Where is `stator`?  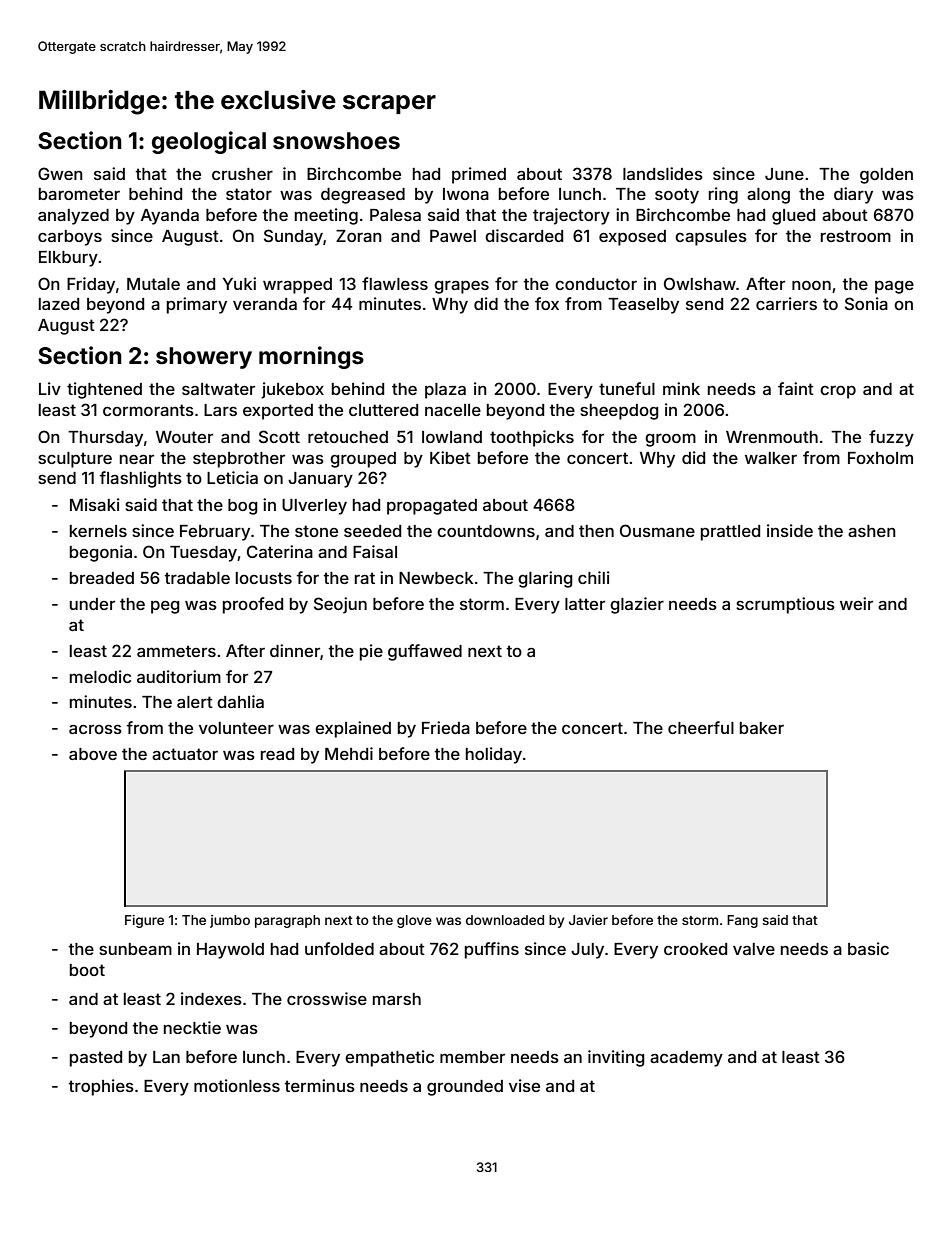
stator is located at coordinates (249, 194).
